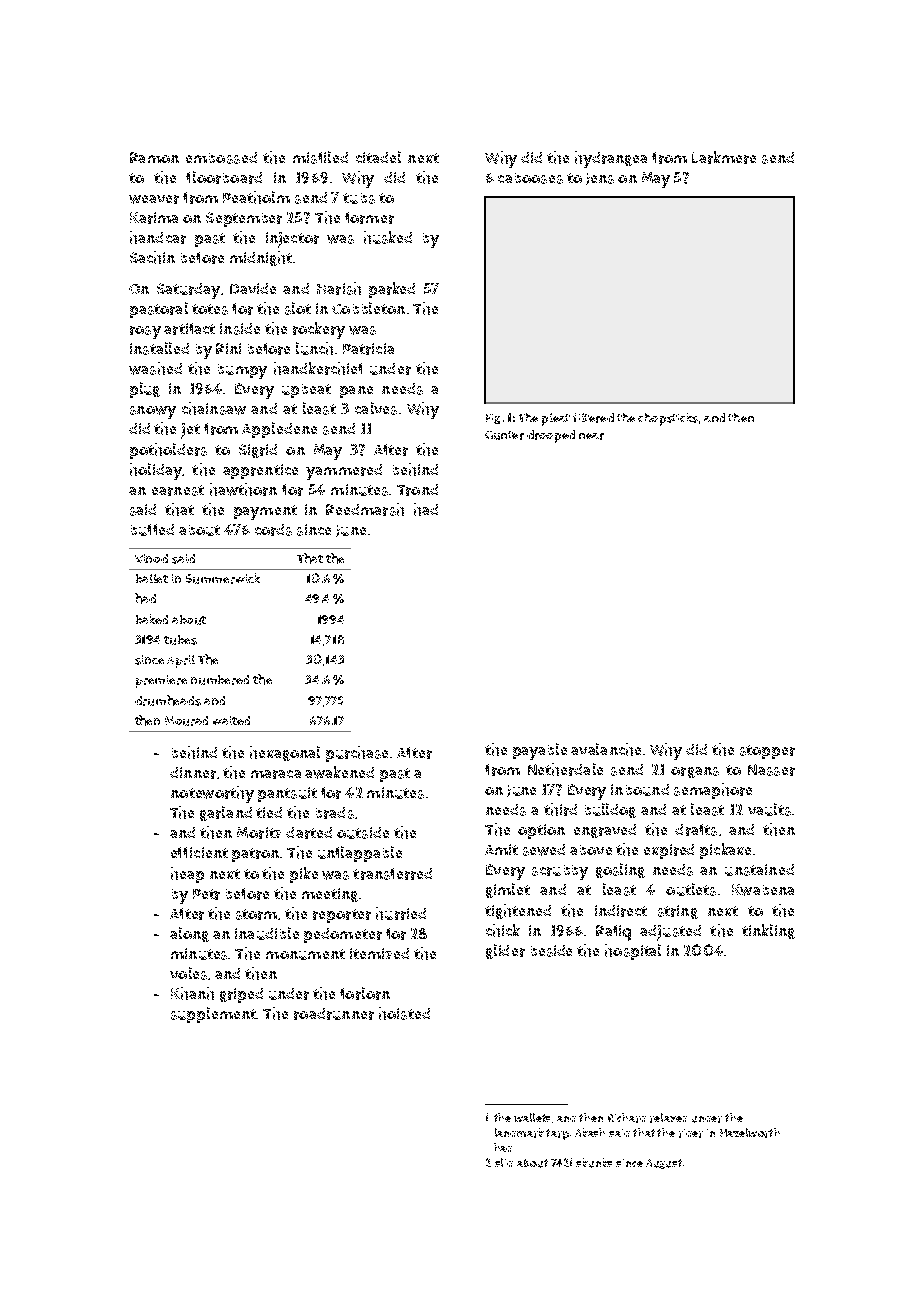  I want to click on weaver, so click(154, 199).
